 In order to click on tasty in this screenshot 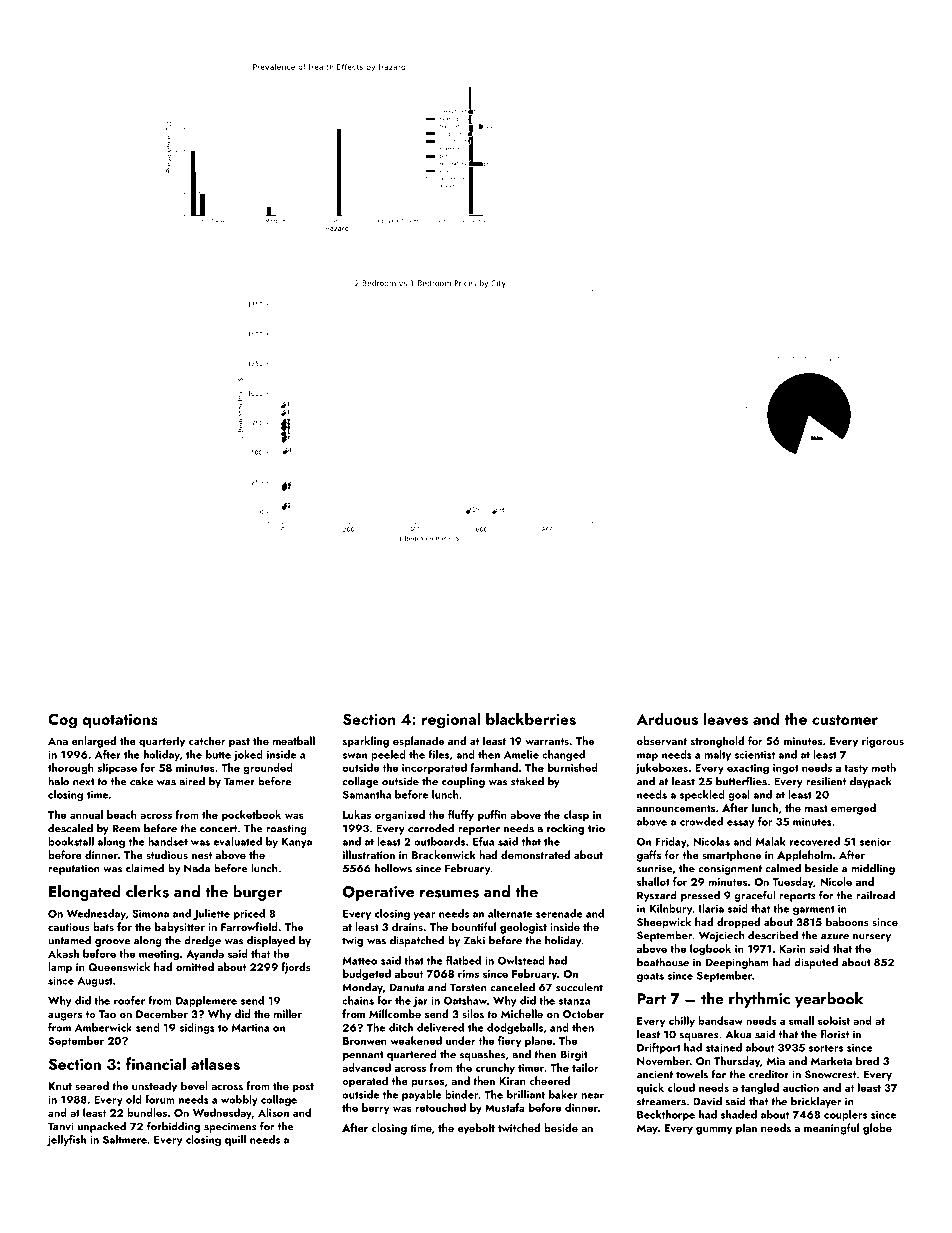, I will do `click(856, 769)`.
